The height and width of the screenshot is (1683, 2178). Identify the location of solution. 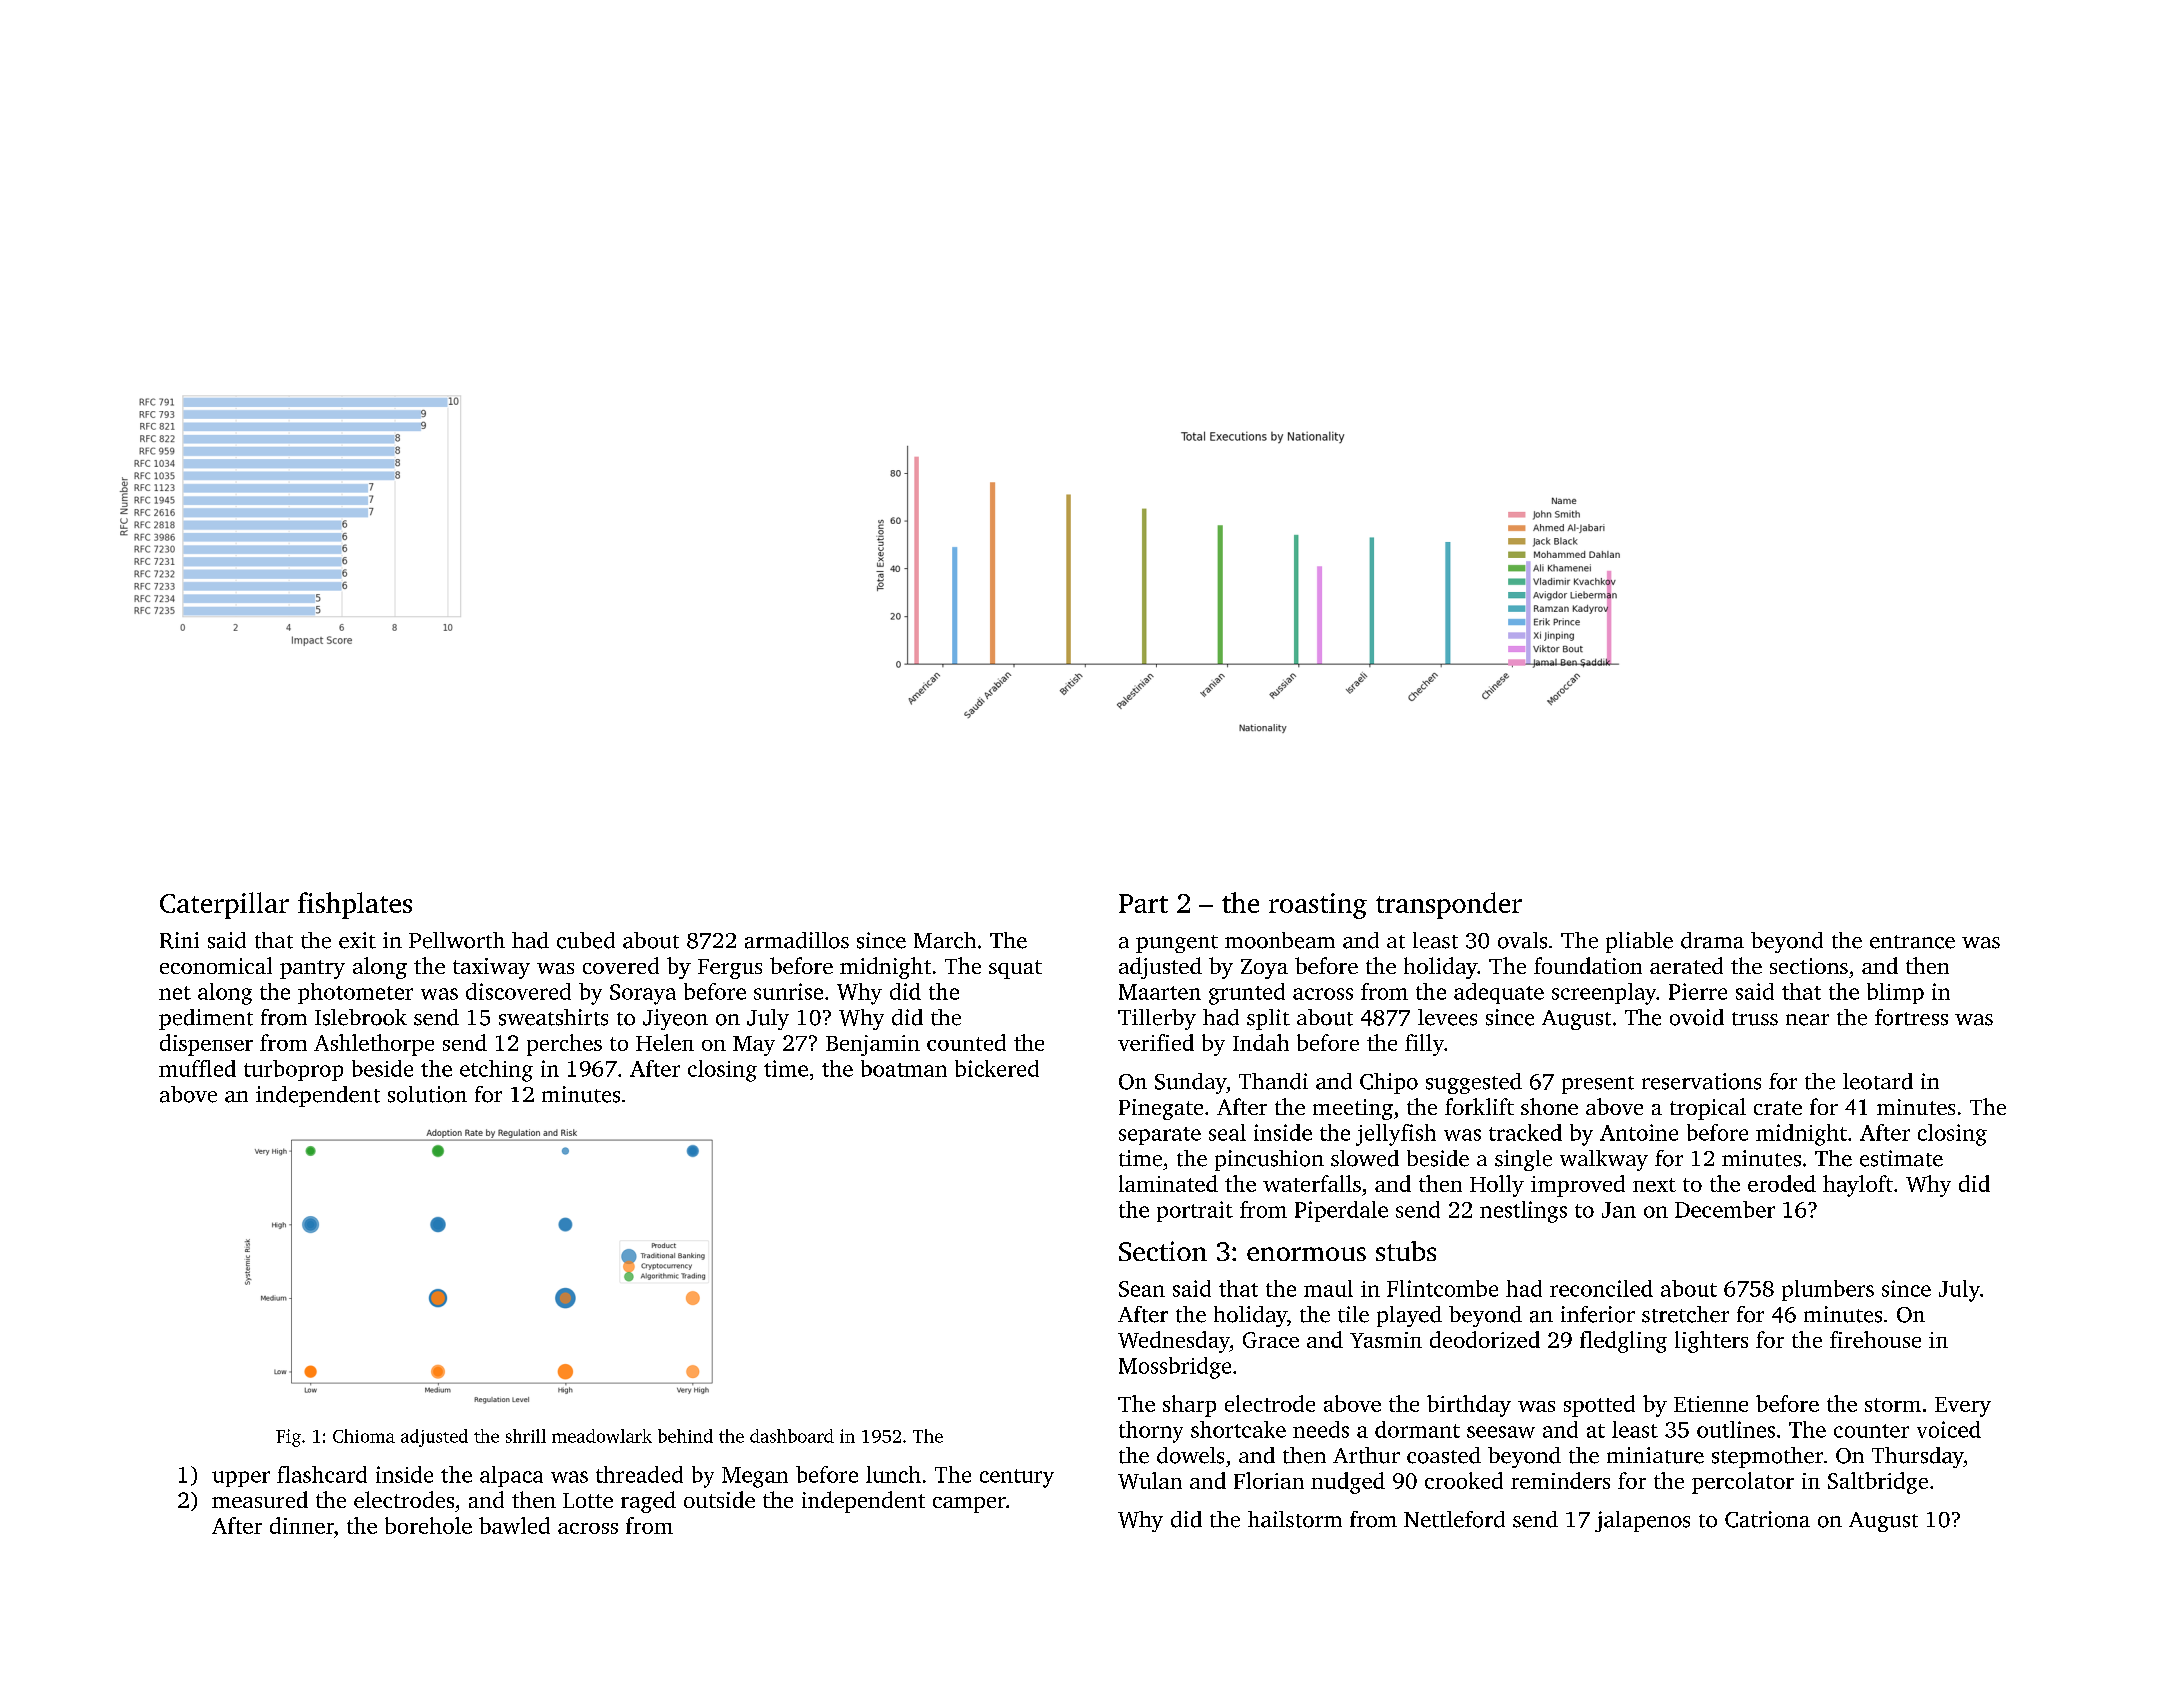
(427, 1094).
